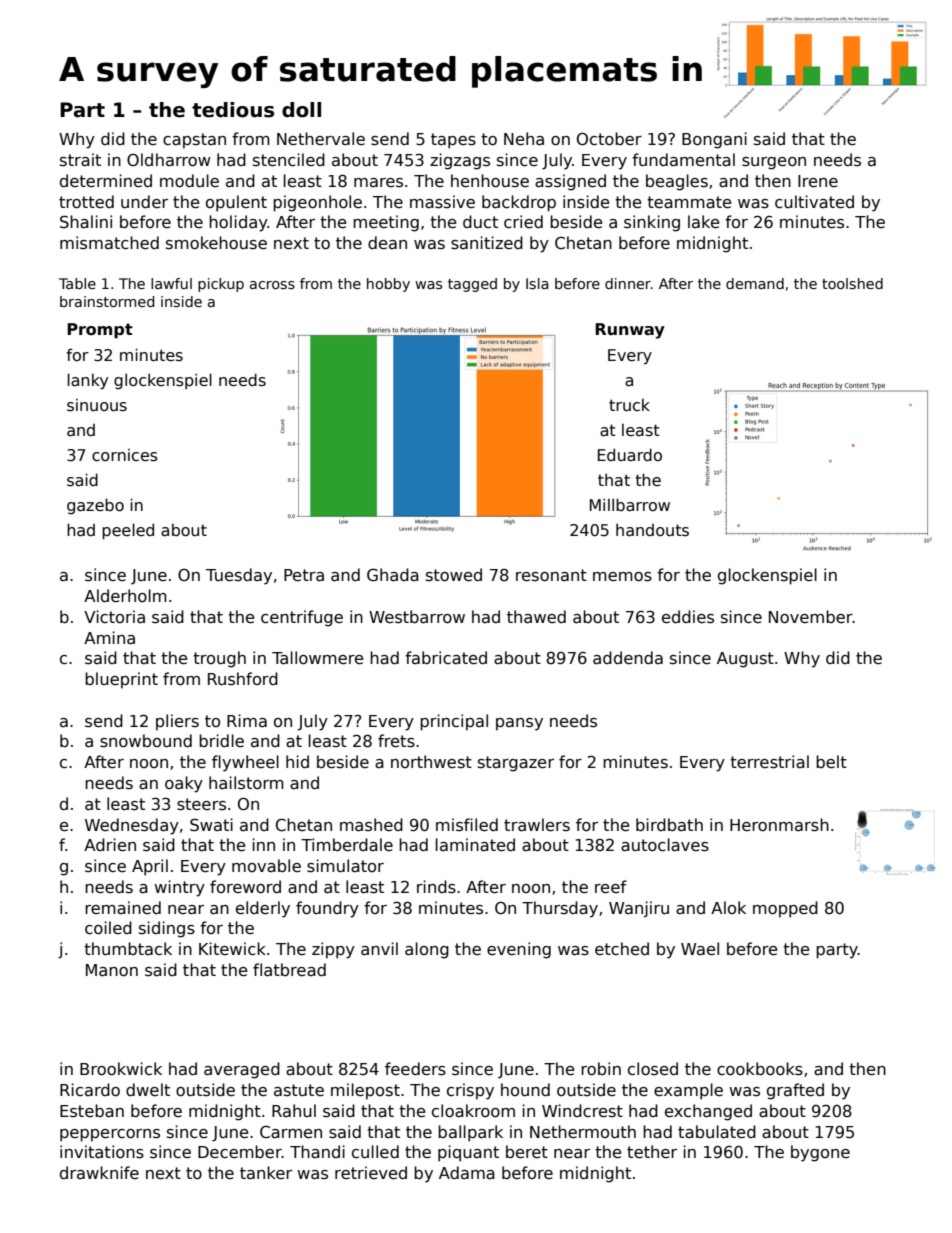  I want to click on Carmen, so click(291, 1132).
